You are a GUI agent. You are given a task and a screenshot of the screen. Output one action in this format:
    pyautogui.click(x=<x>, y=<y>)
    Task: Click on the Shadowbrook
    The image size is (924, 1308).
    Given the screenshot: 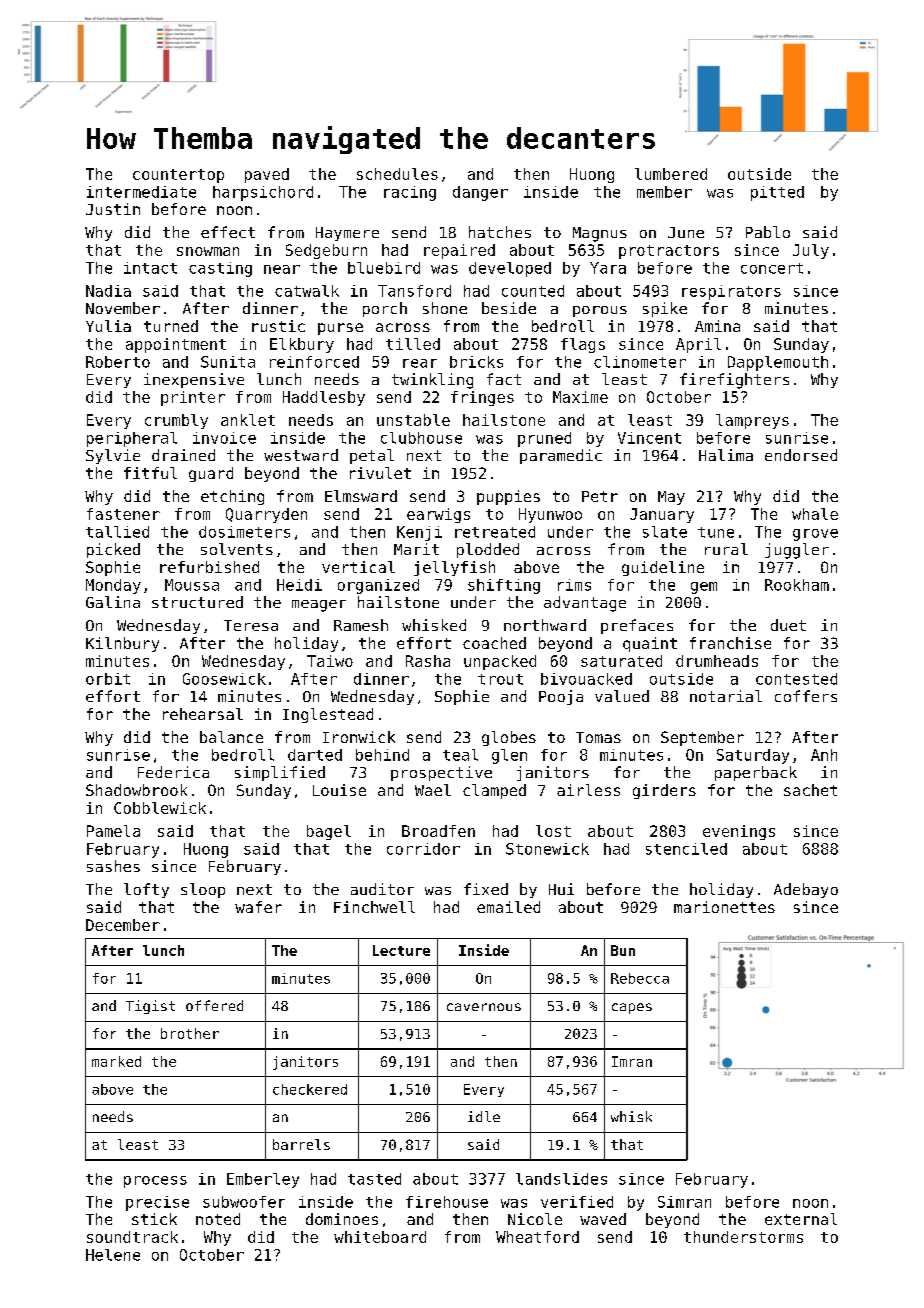 What is the action you would take?
    pyautogui.click(x=136, y=790)
